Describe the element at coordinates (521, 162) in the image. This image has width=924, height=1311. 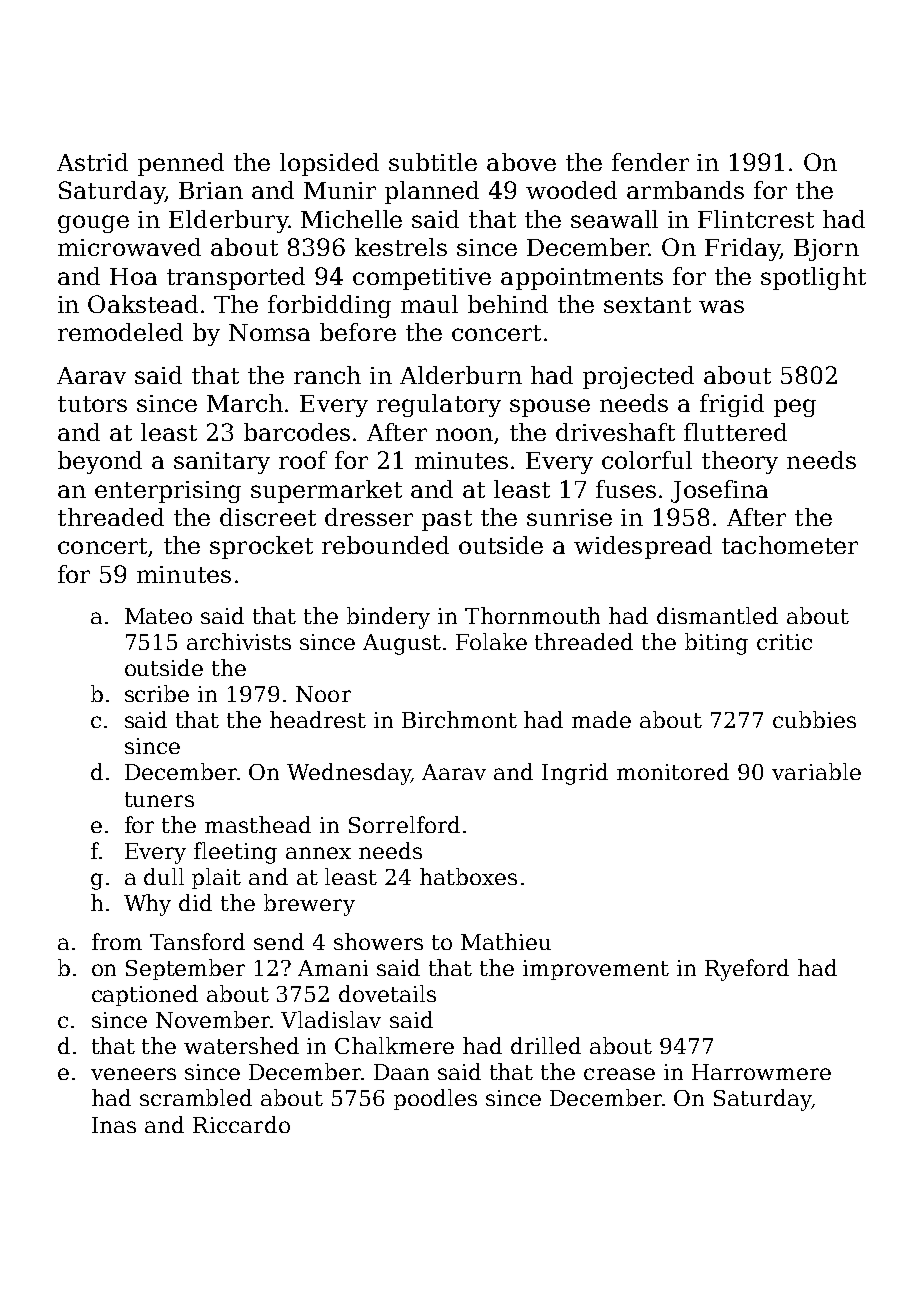
I see `above` at that location.
